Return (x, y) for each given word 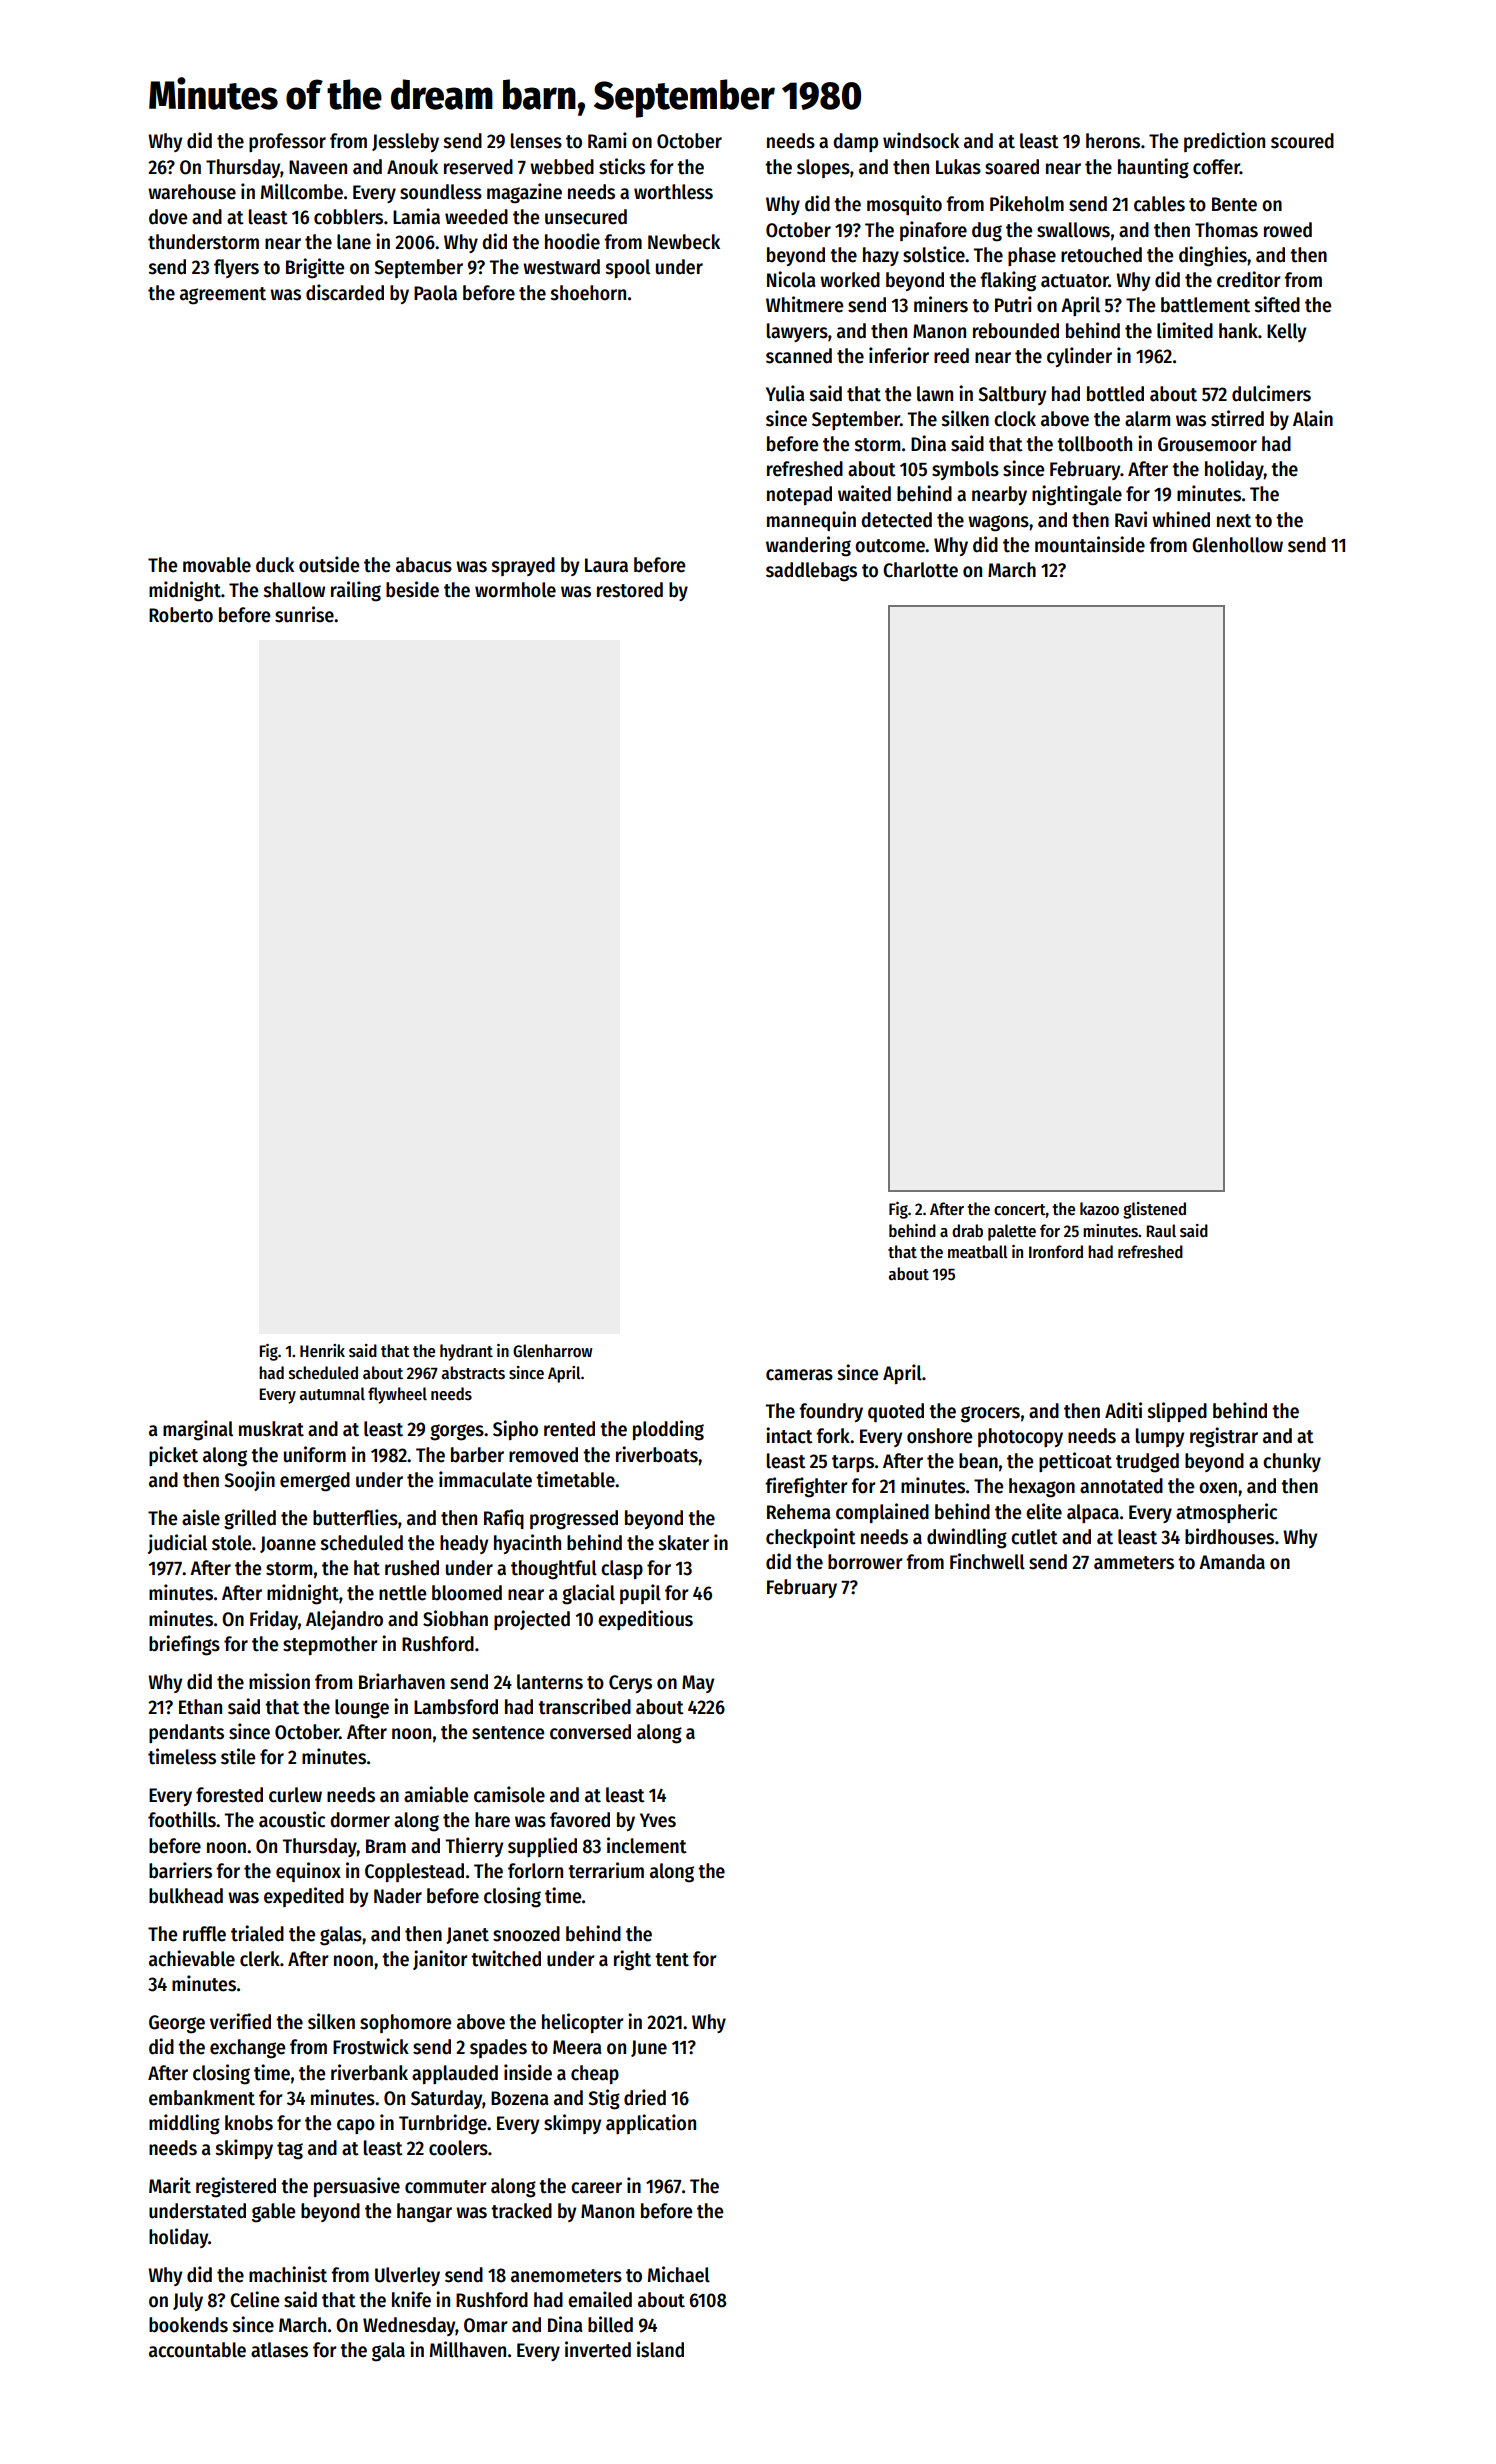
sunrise (304, 614)
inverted (598, 2349)
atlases (279, 2350)
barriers (180, 1870)
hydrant (466, 1352)
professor (287, 142)
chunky (1292, 1462)
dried (645, 2097)
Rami (607, 140)
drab (967, 1231)
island (660, 2349)
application (651, 2124)
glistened (1154, 1210)
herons (1113, 141)
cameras (799, 1375)
